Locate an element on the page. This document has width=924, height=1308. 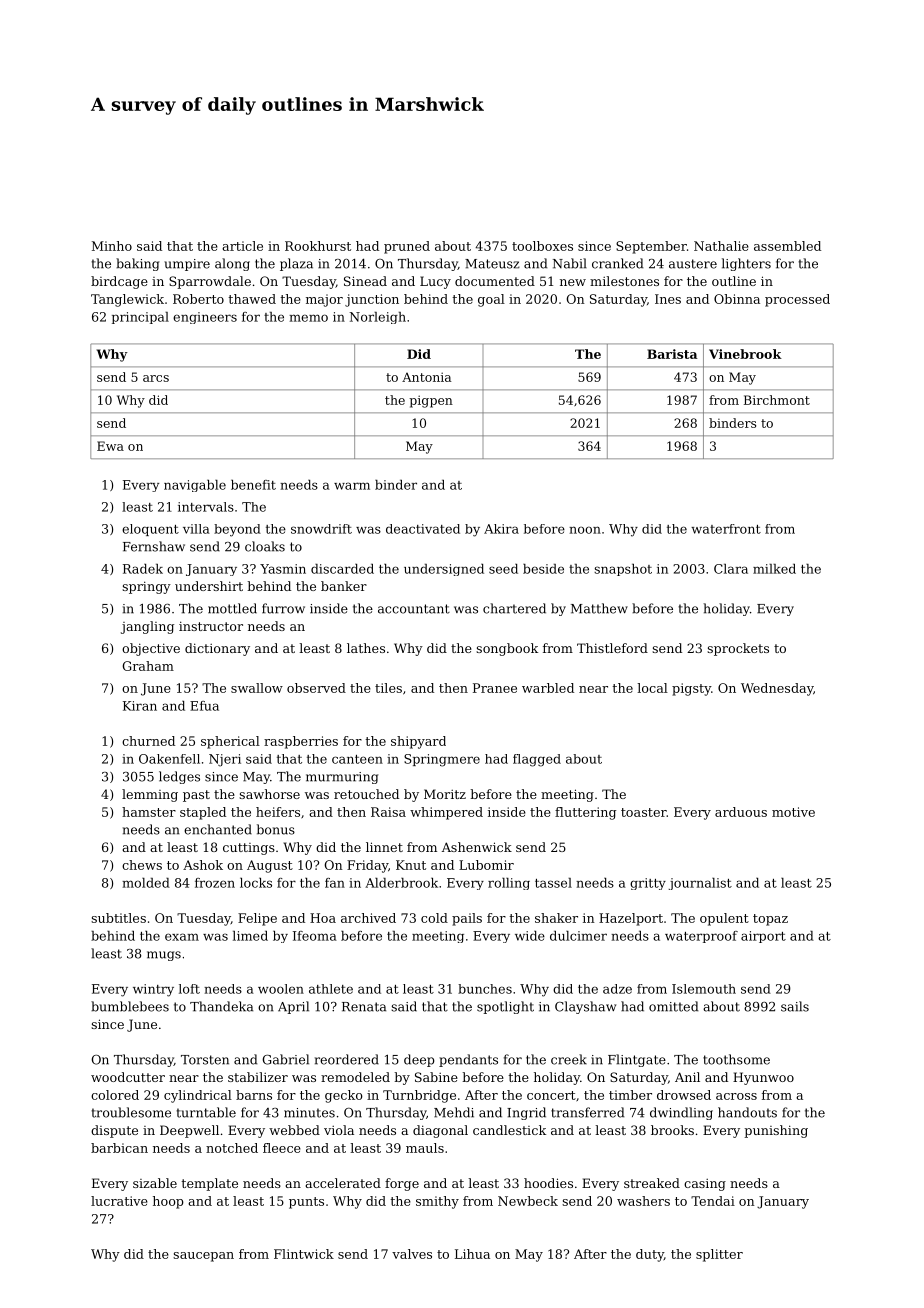
thawed is located at coordinates (252, 299).
